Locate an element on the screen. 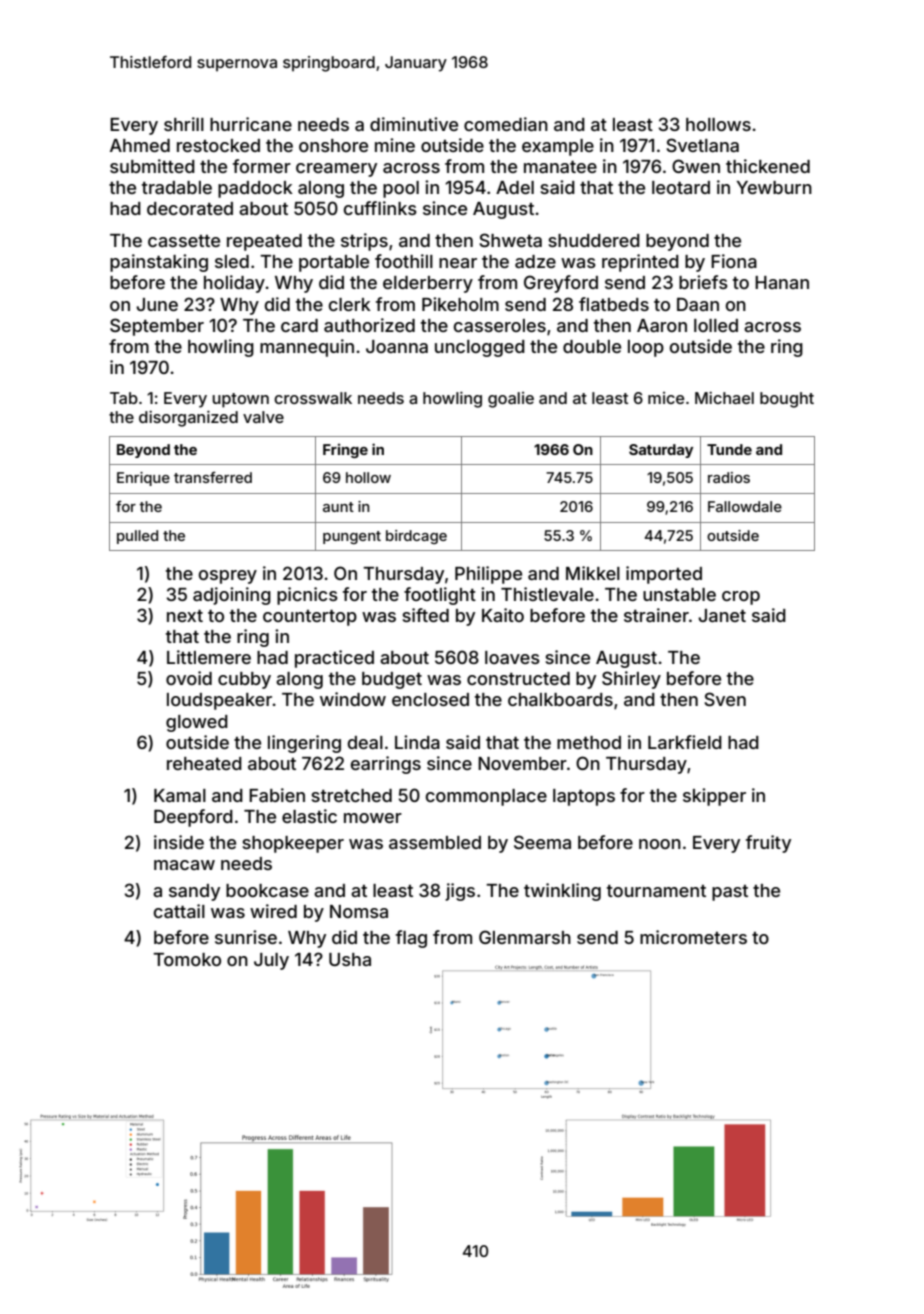  mine is located at coordinates (395, 145).
